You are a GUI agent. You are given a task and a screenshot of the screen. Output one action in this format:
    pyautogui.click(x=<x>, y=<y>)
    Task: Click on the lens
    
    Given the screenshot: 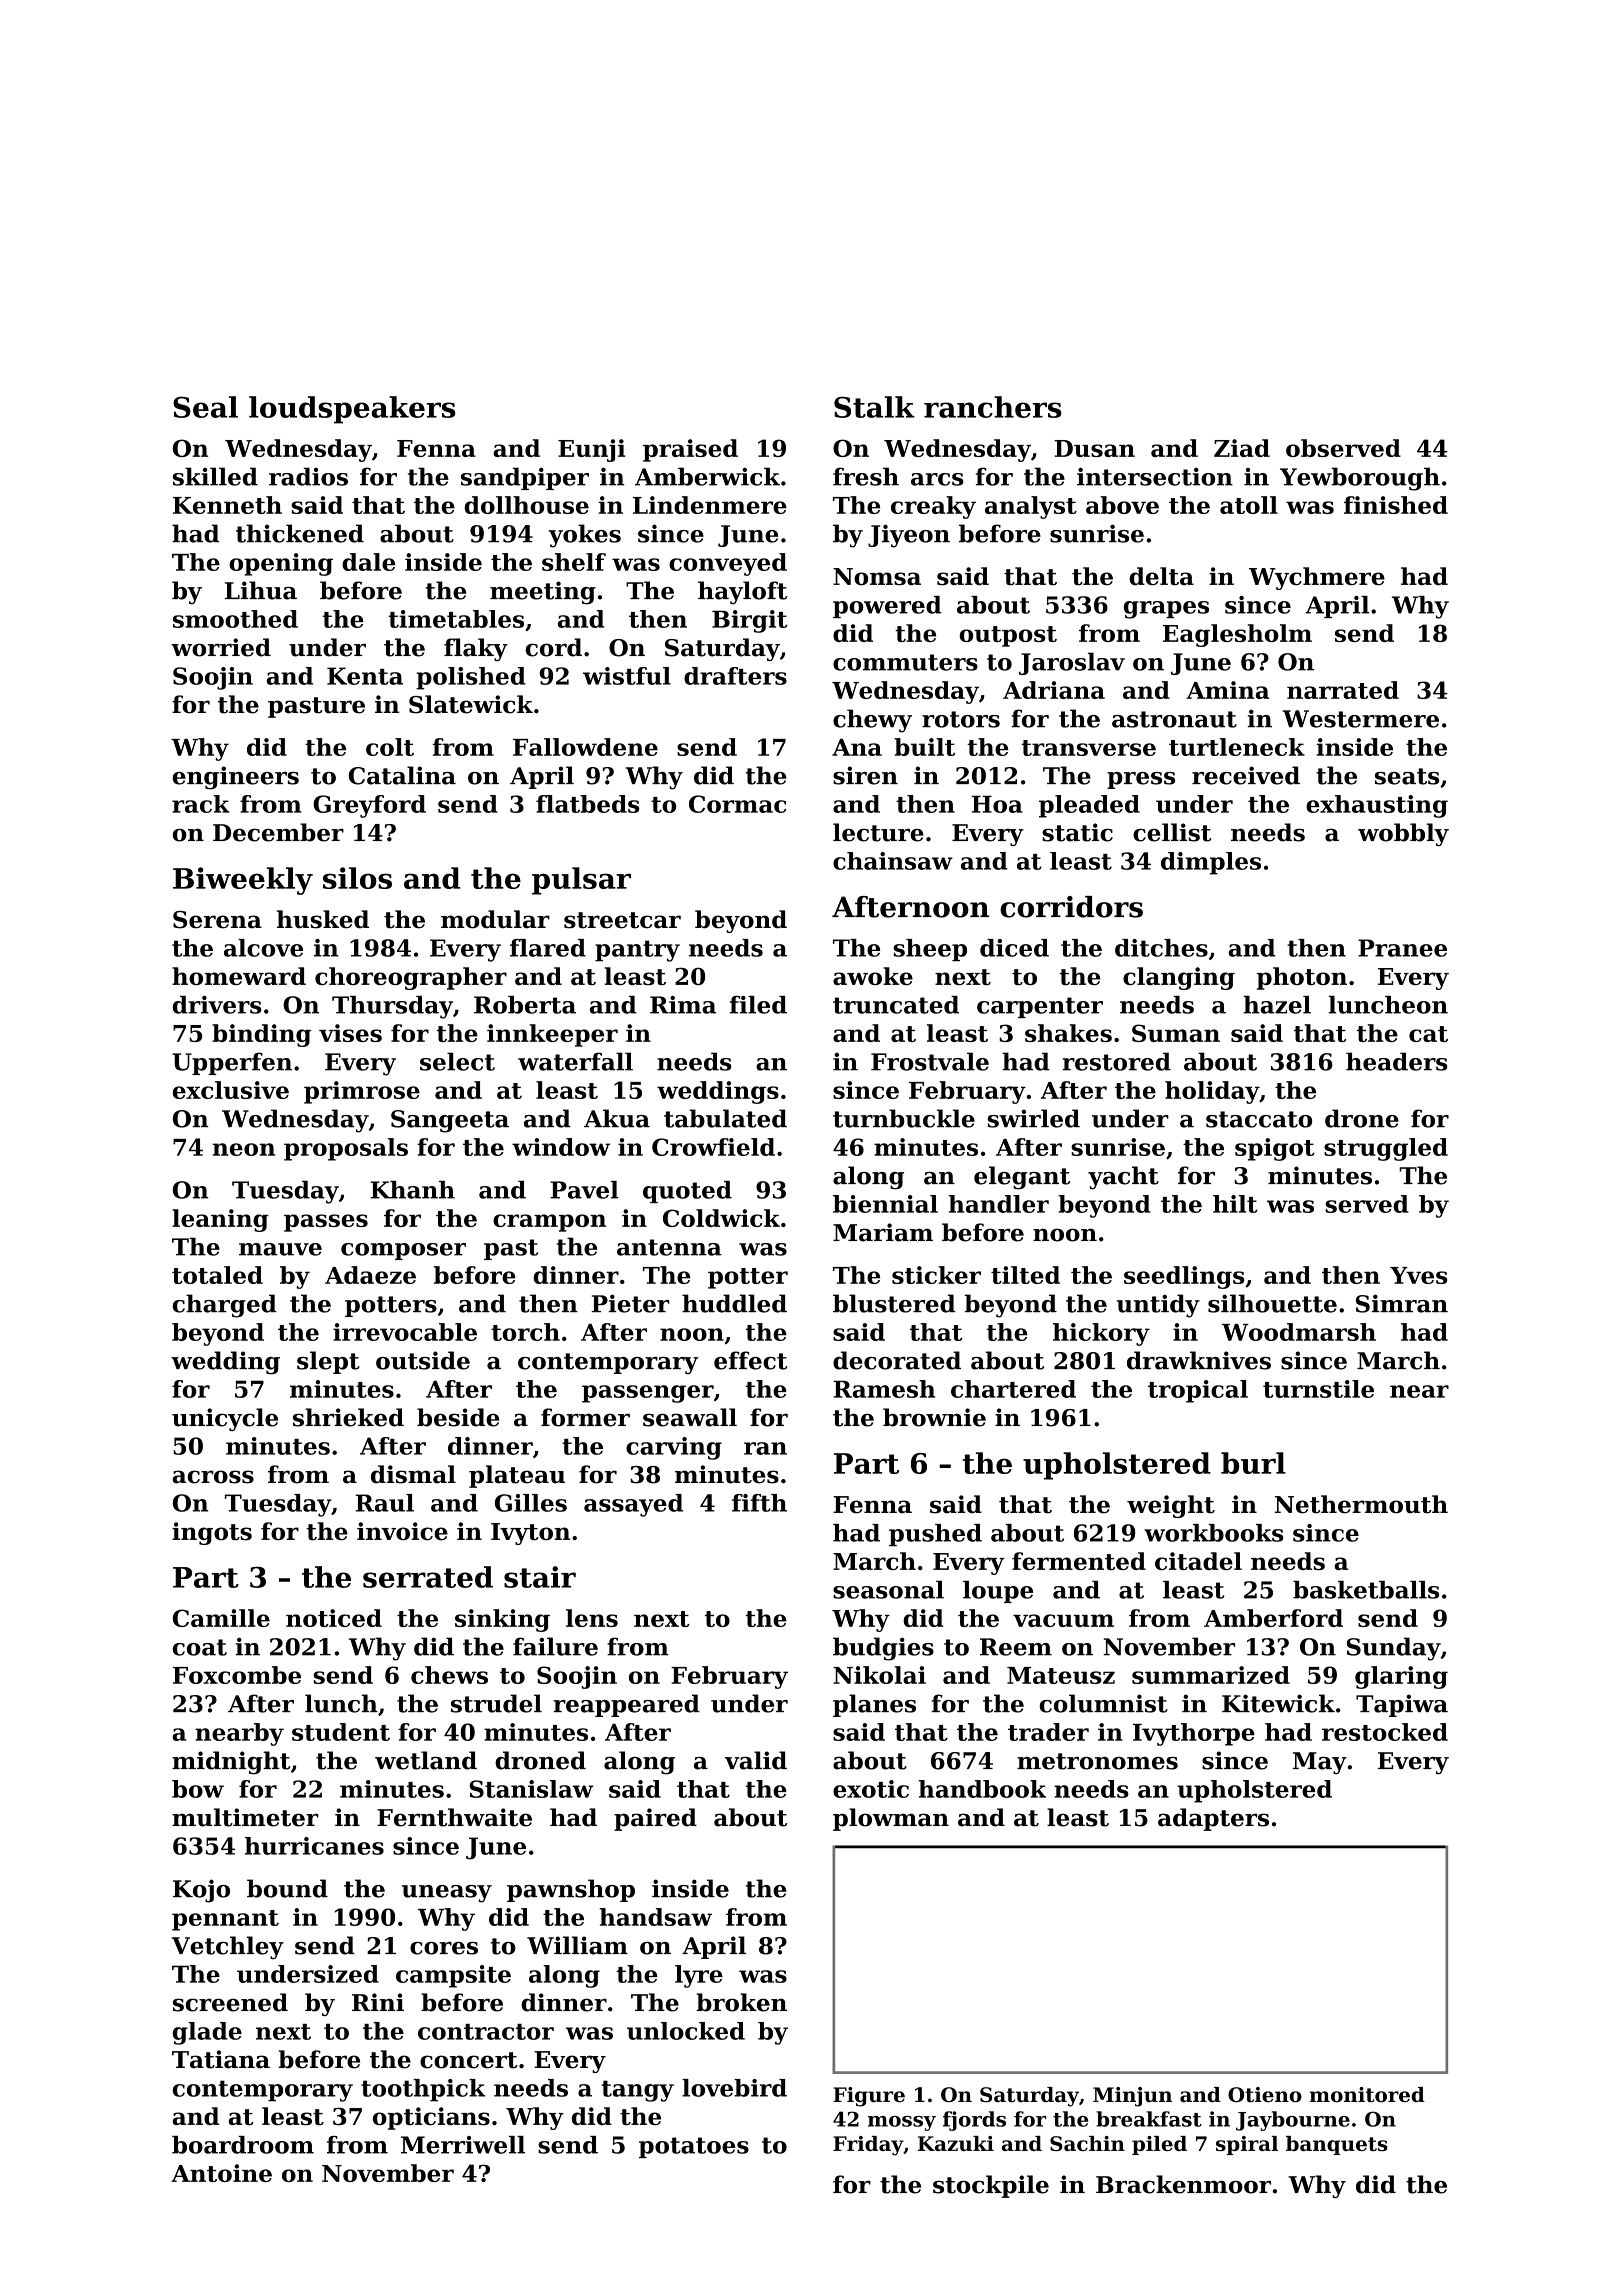 What is the action you would take?
    pyautogui.click(x=592, y=1618)
